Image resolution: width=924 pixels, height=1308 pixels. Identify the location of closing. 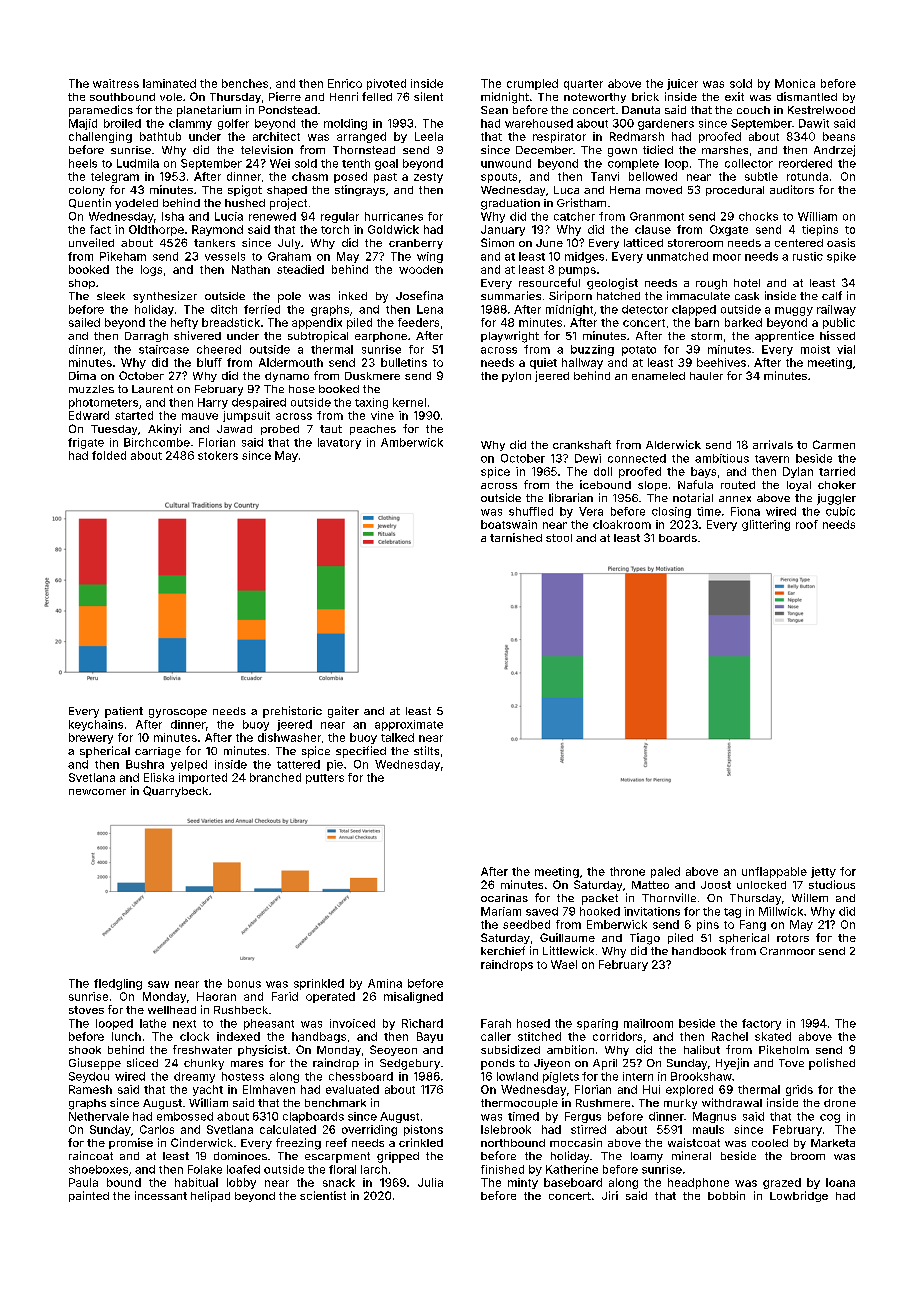
(671, 512).
